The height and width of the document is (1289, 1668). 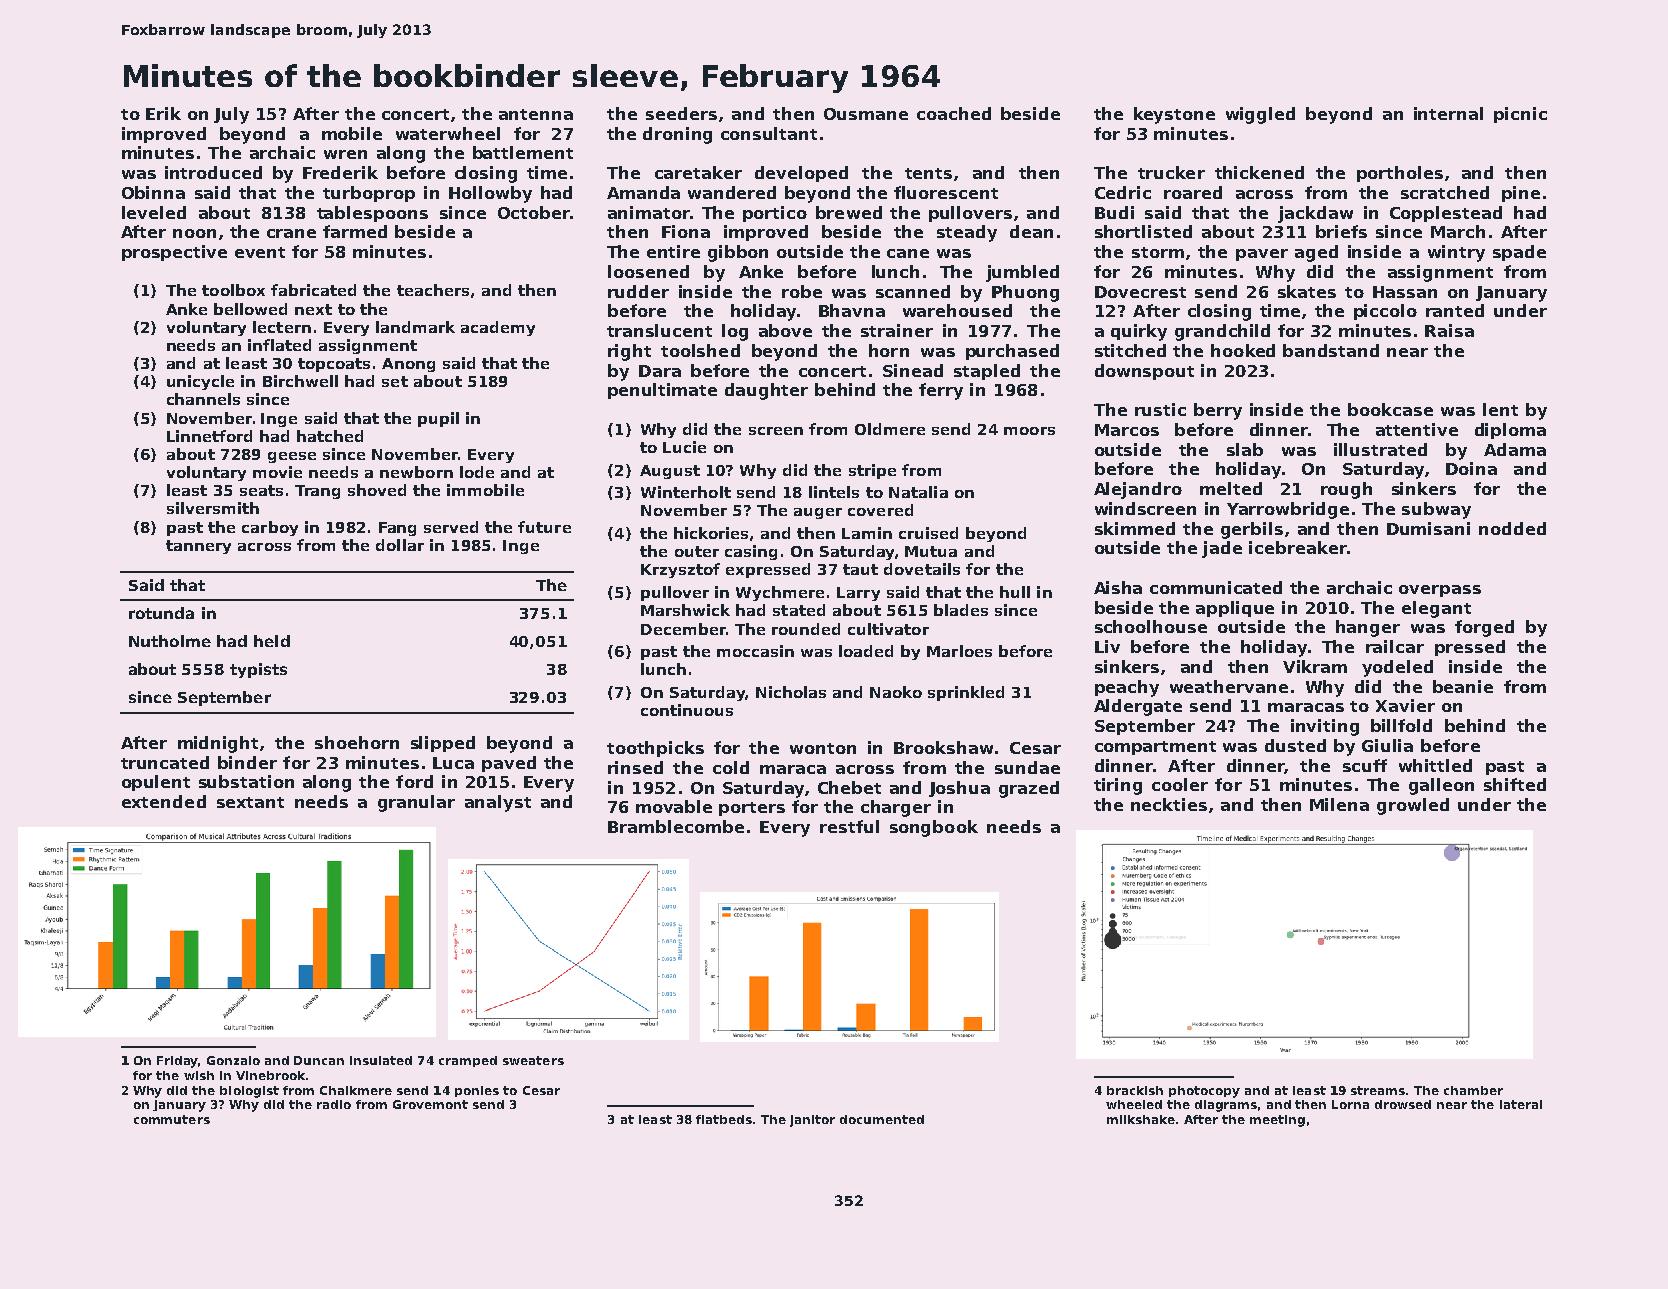 I want to click on extended, so click(x=164, y=801).
